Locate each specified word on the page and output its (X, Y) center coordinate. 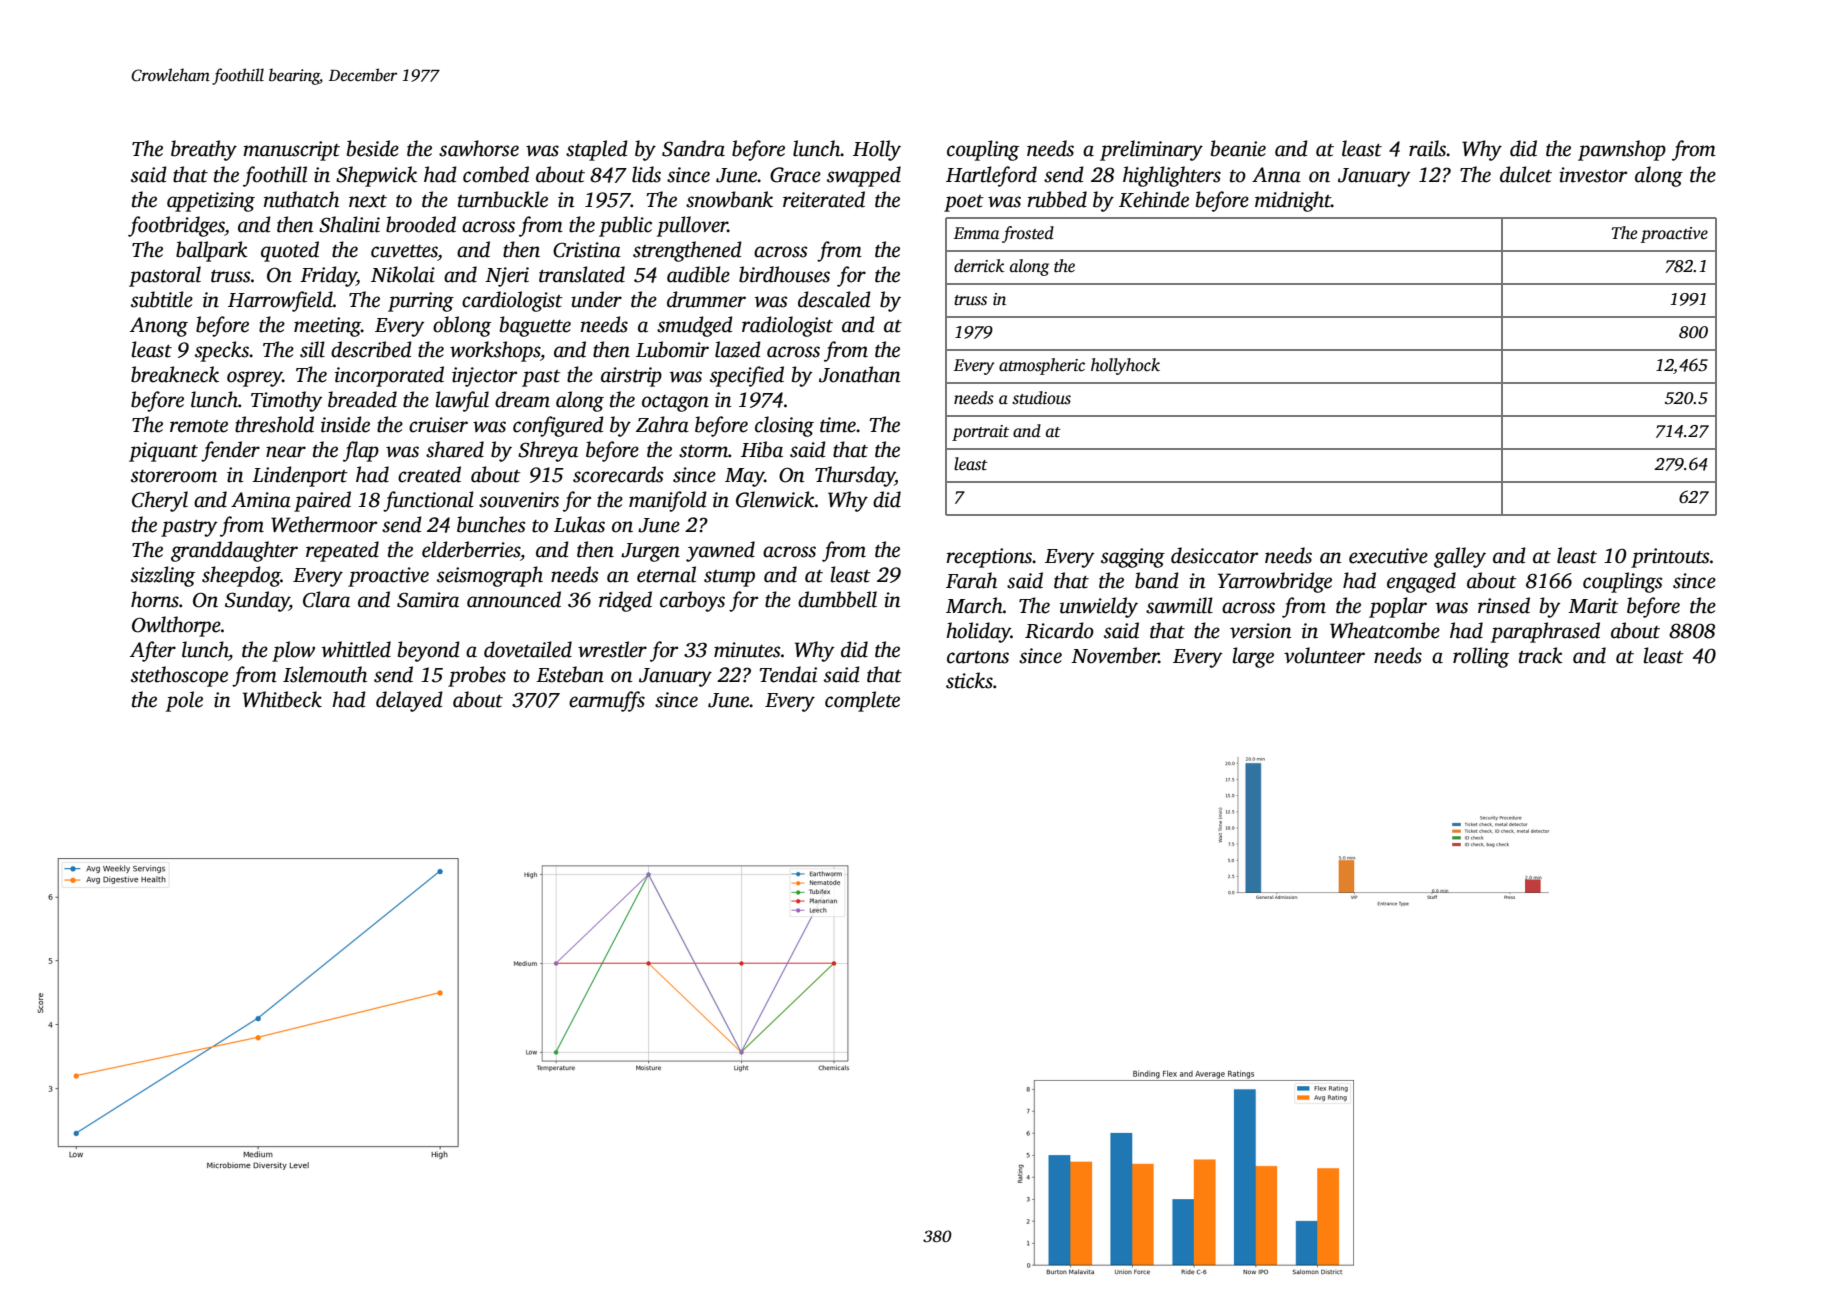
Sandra (693, 148)
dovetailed (528, 649)
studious (1041, 398)
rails (1428, 148)
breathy (204, 150)
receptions (989, 558)
